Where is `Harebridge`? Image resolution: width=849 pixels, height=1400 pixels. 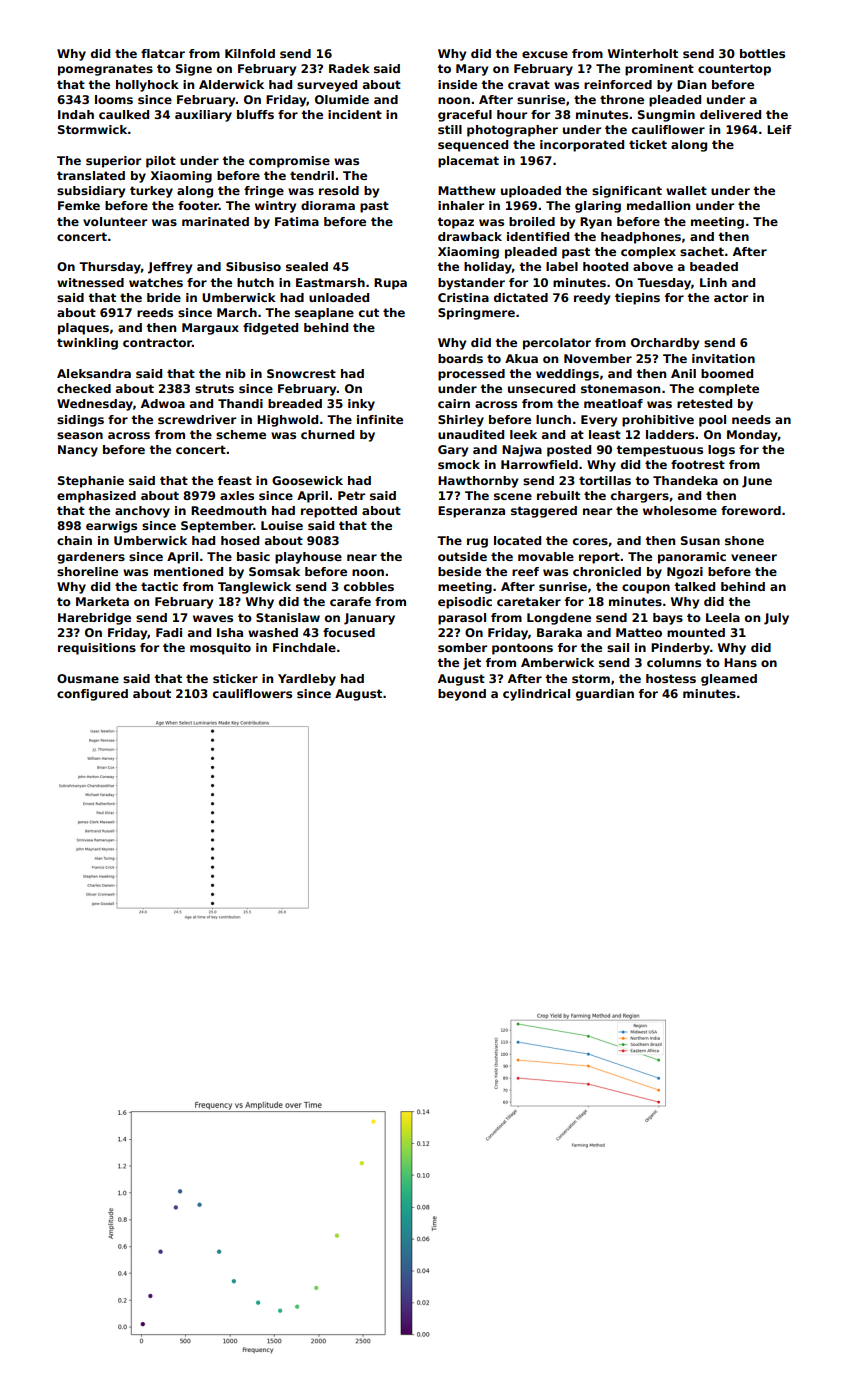
Harebridge is located at coordinates (94, 619).
